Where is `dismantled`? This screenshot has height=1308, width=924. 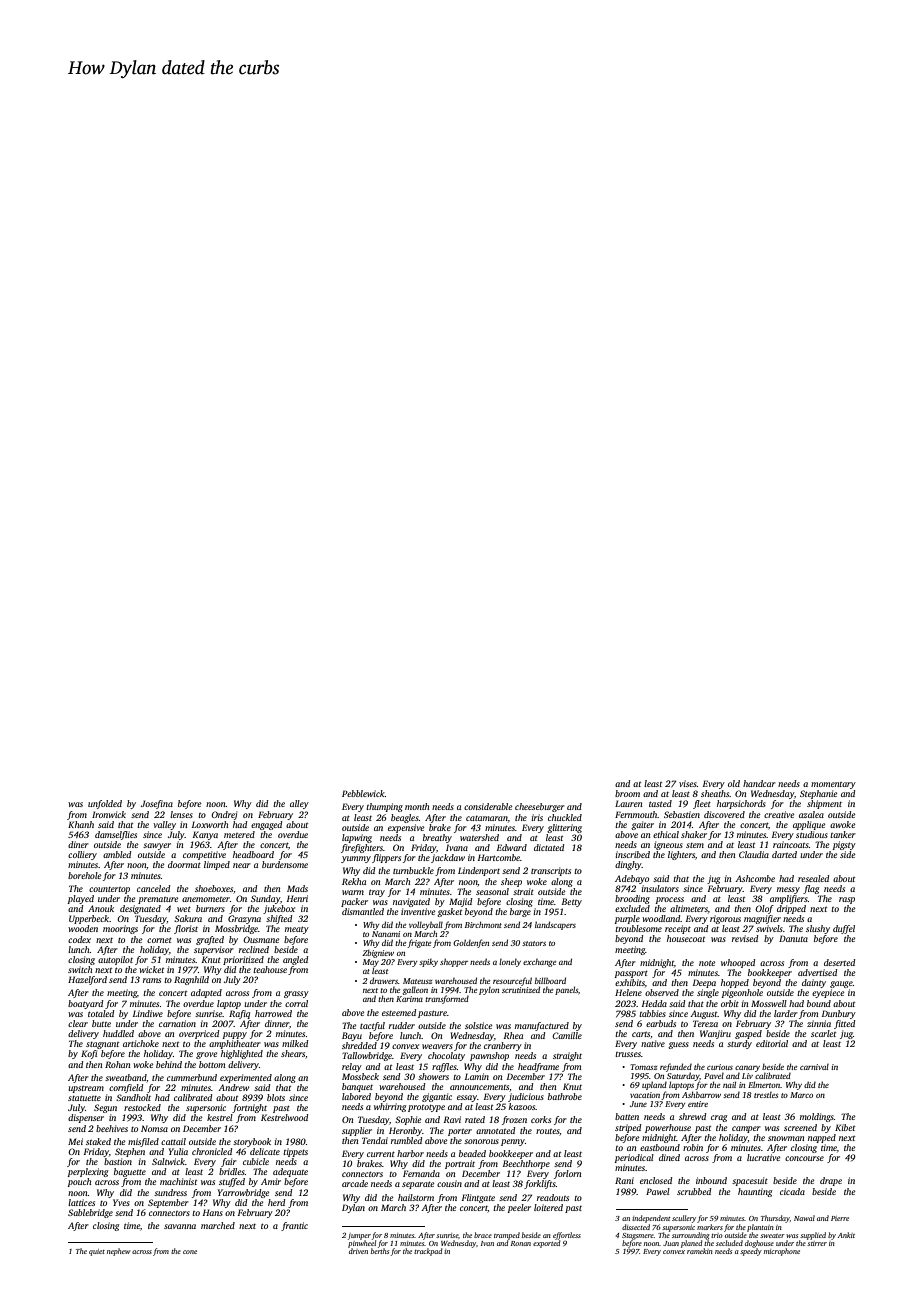
dismantled is located at coordinates (363, 911).
